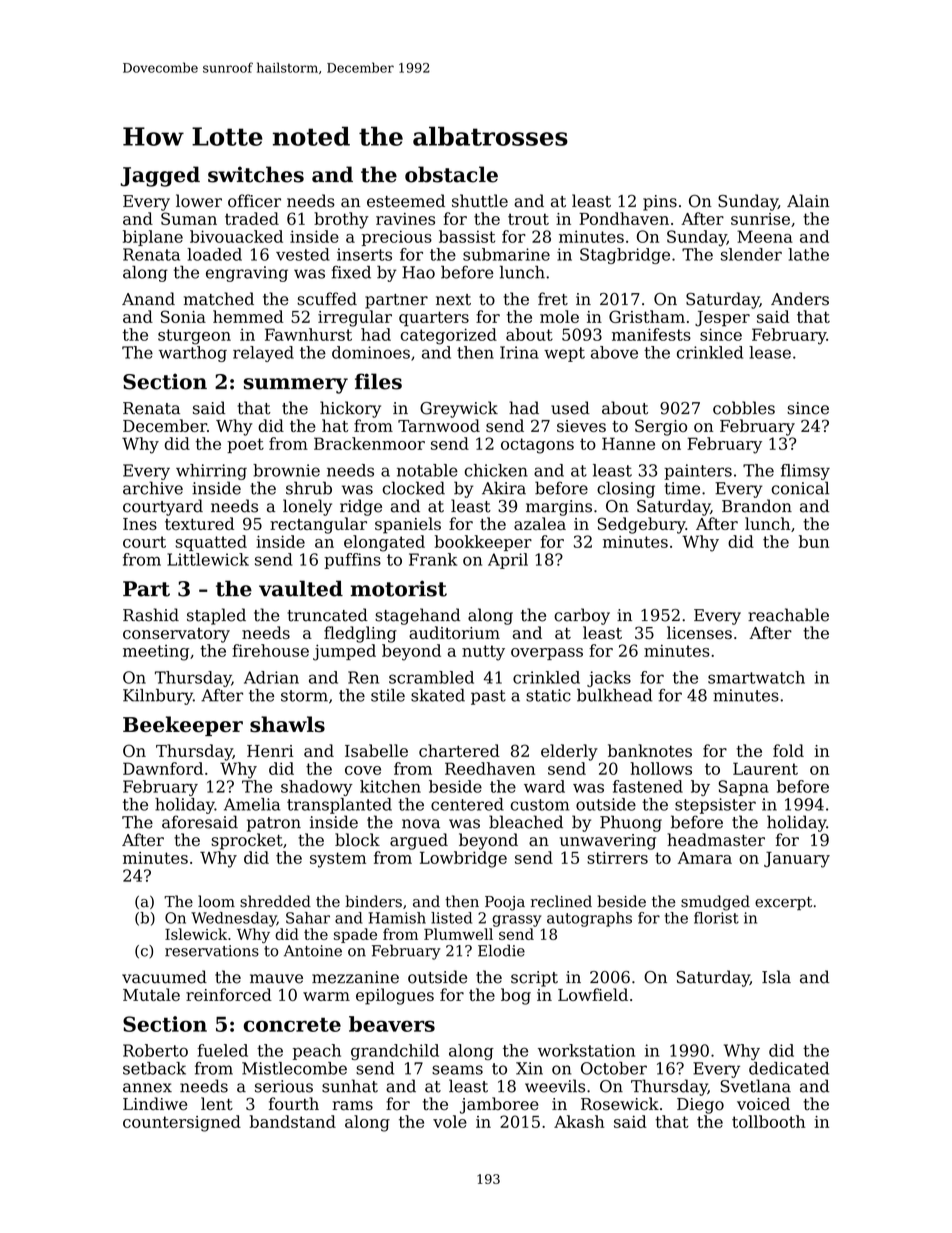 Image resolution: width=952 pixels, height=1233 pixels. I want to click on Alain, so click(808, 201).
